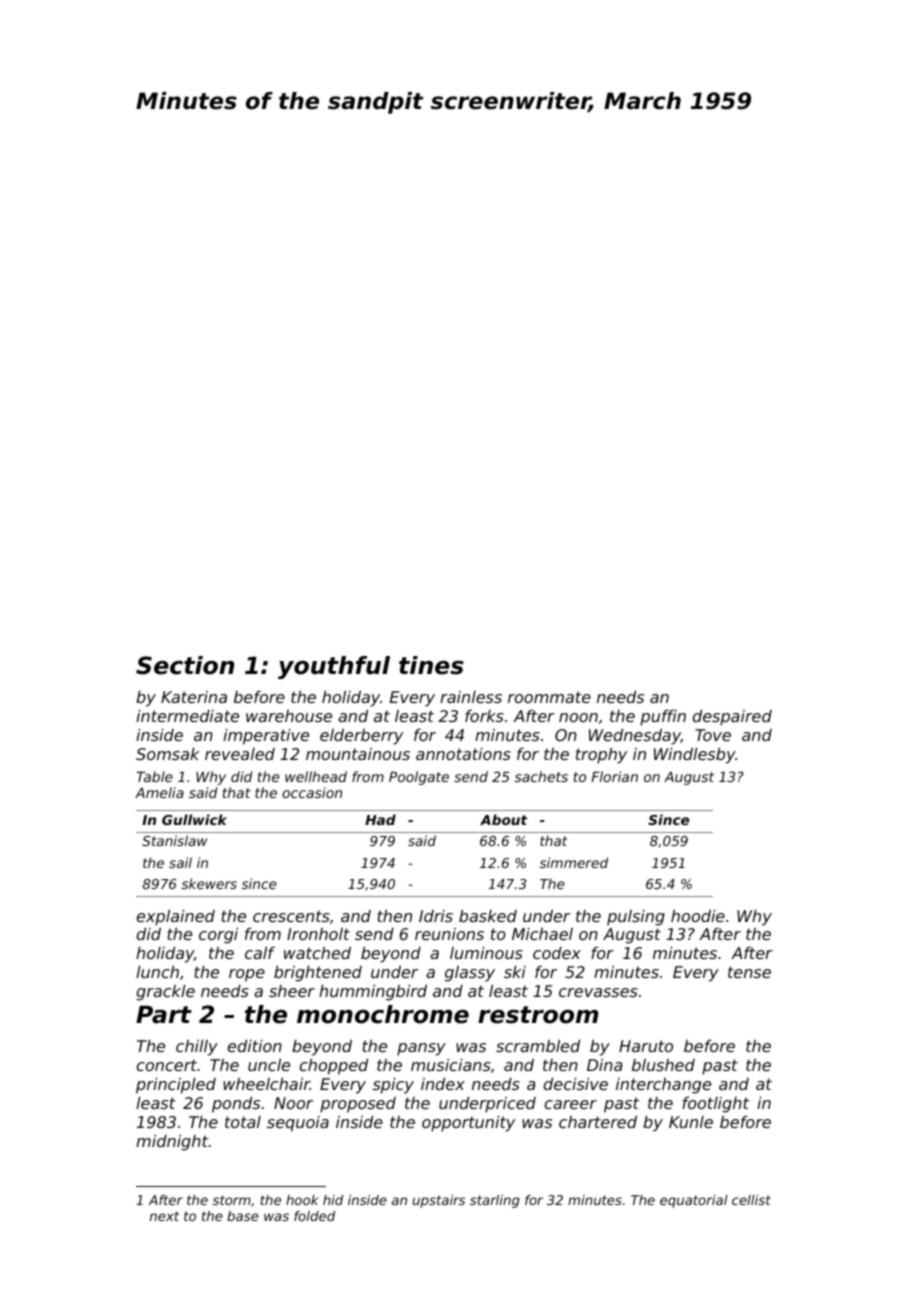  I want to click on hook, so click(302, 1200).
